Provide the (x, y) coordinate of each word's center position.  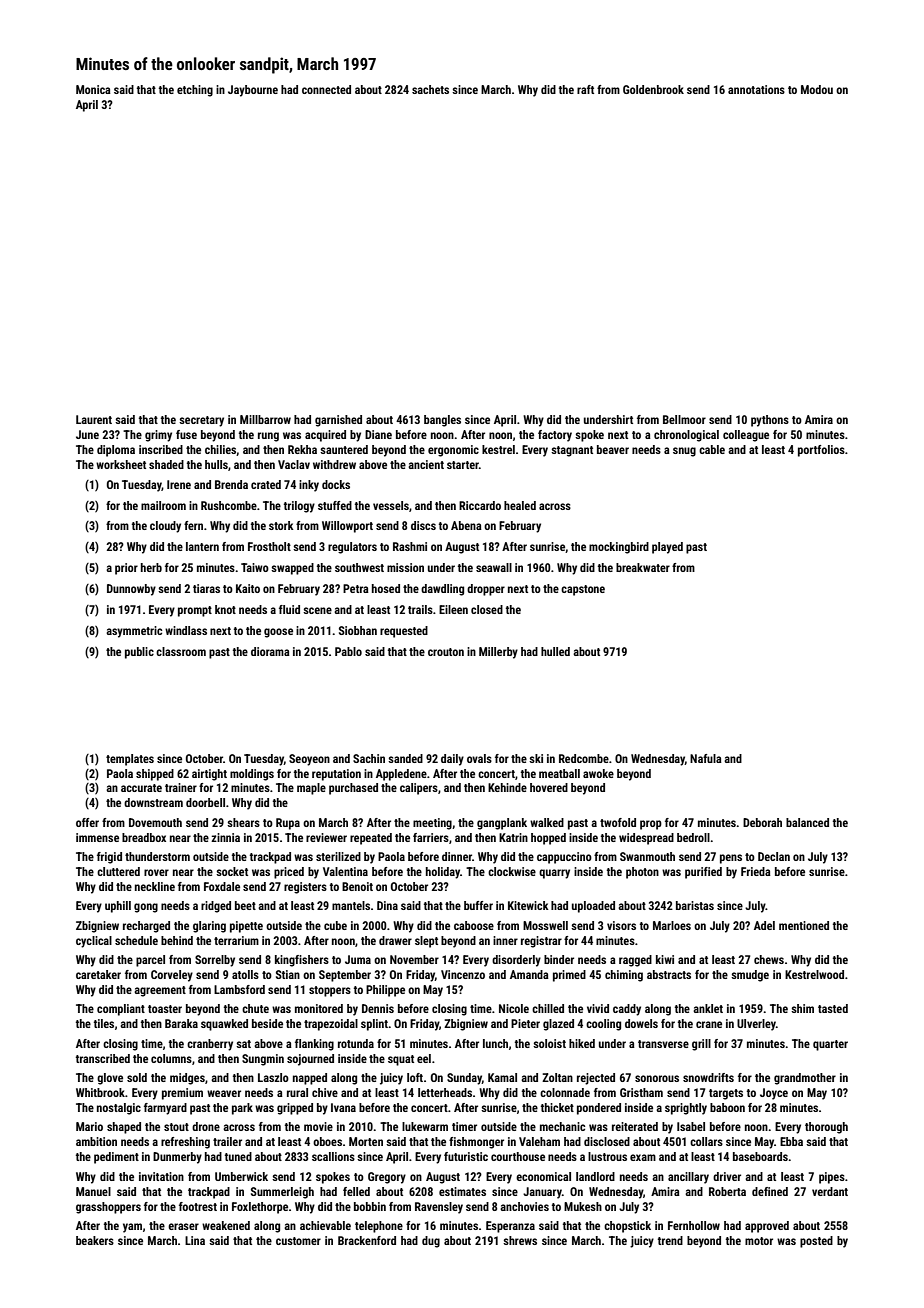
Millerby (498, 653)
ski (536, 758)
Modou (817, 89)
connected (326, 89)
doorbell (205, 802)
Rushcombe (229, 505)
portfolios (821, 451)
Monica (93, 89)
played (667, 548)
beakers (95, 1240)
